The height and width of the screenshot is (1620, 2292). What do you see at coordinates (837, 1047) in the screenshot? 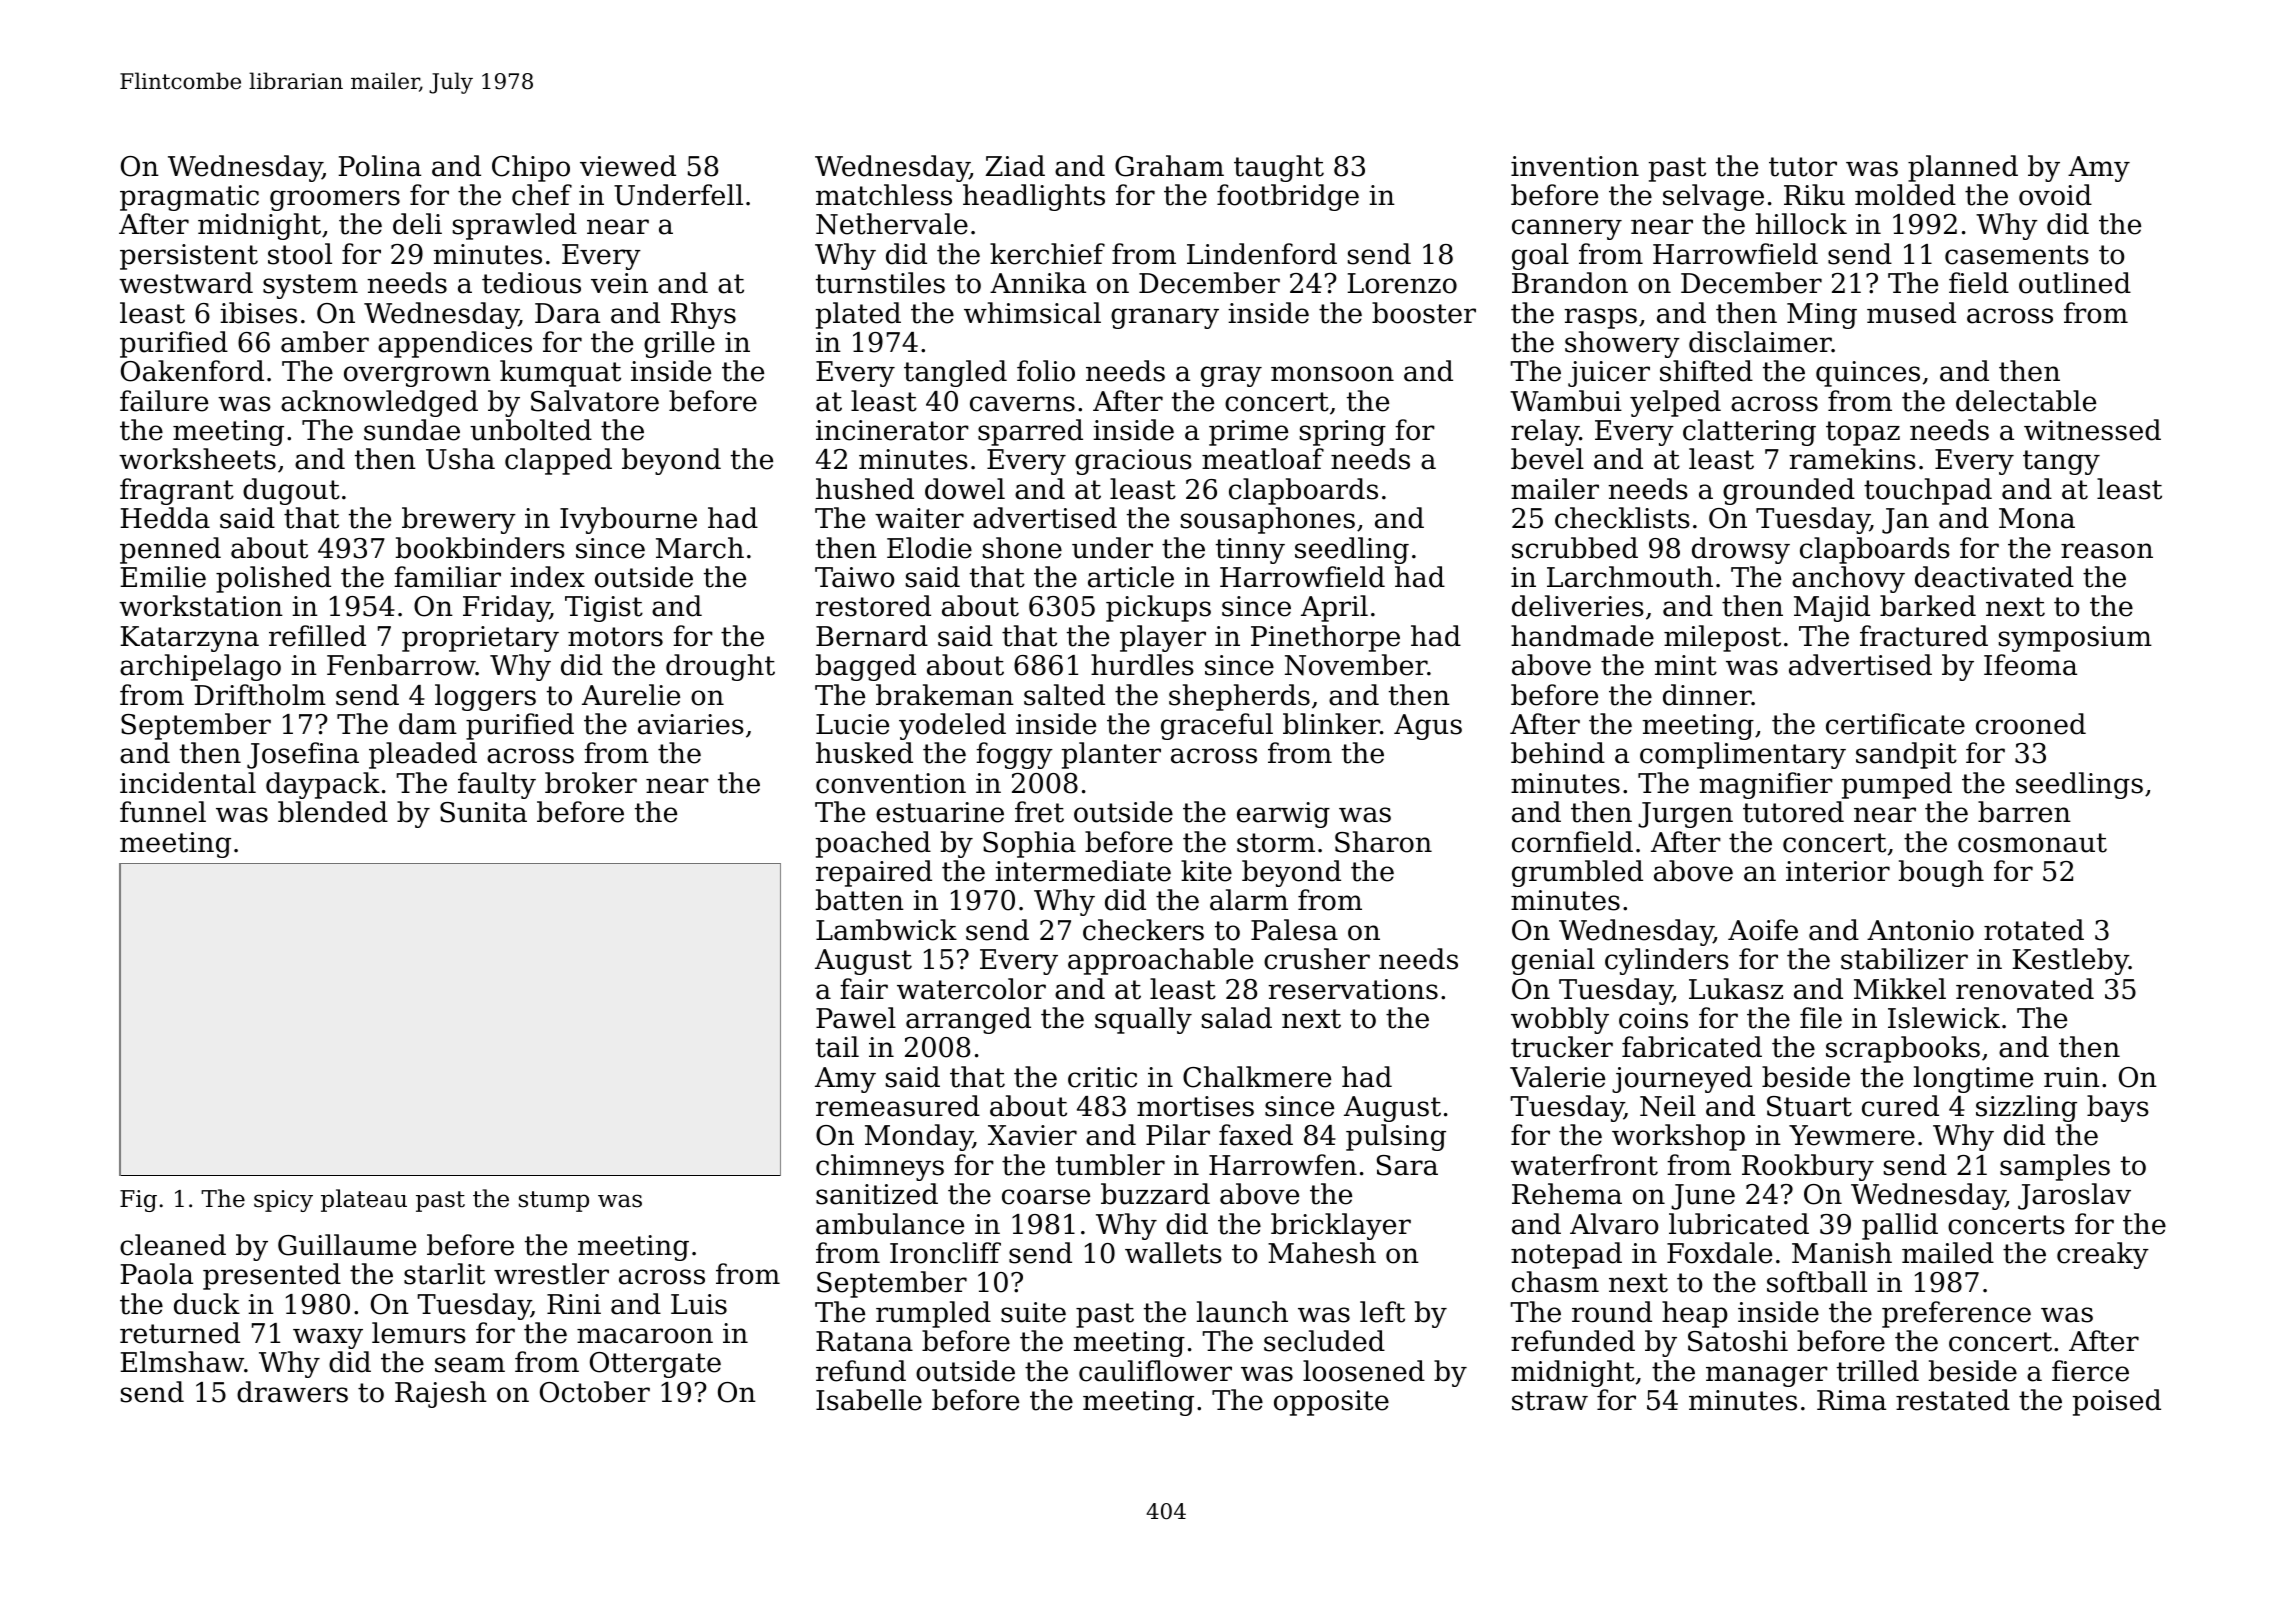
I see `tail` at bounding box center [837, 1047].
